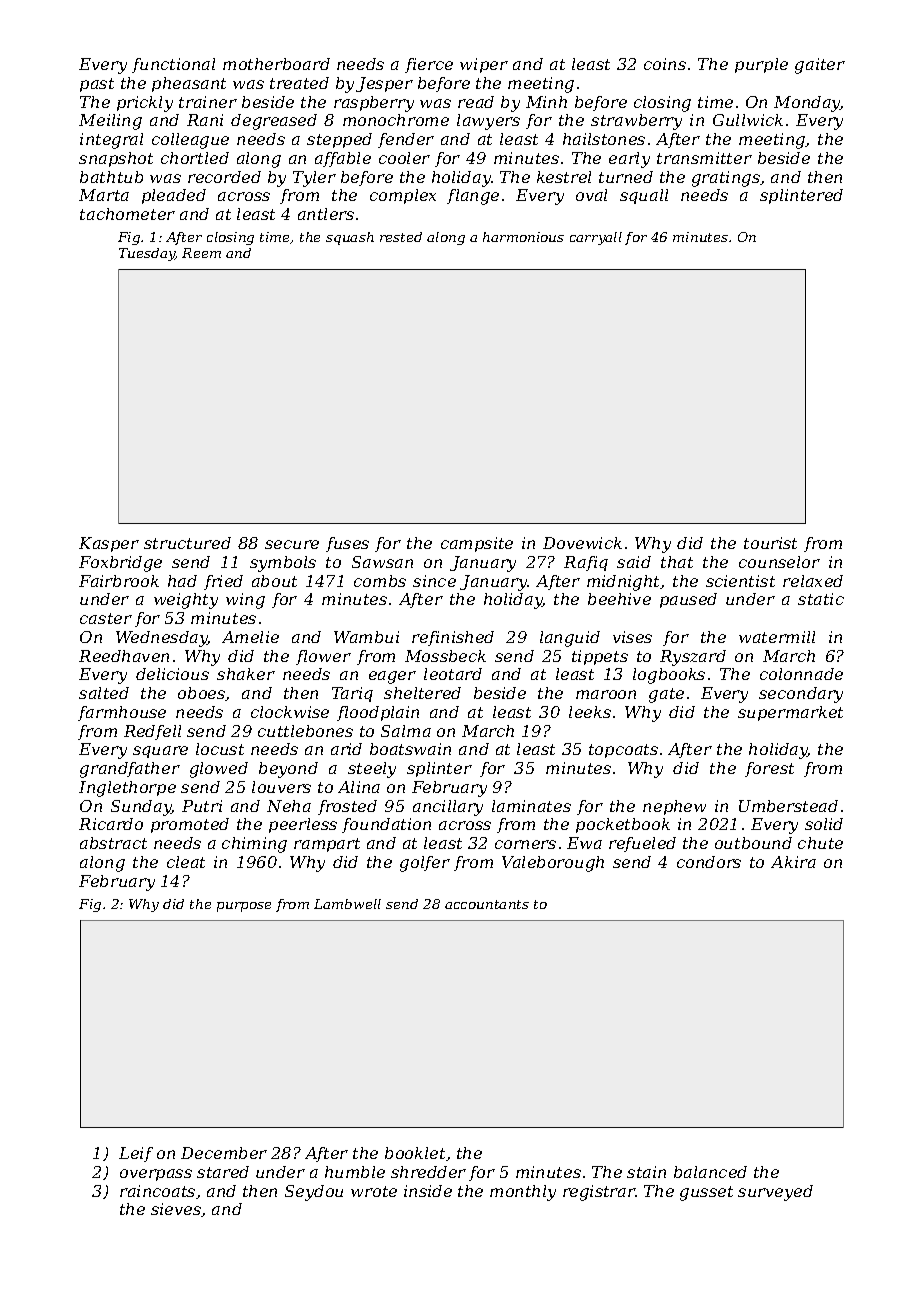 The height and width of the page is (1308, 924). I want to click on booklet, so click(415, 1153).
